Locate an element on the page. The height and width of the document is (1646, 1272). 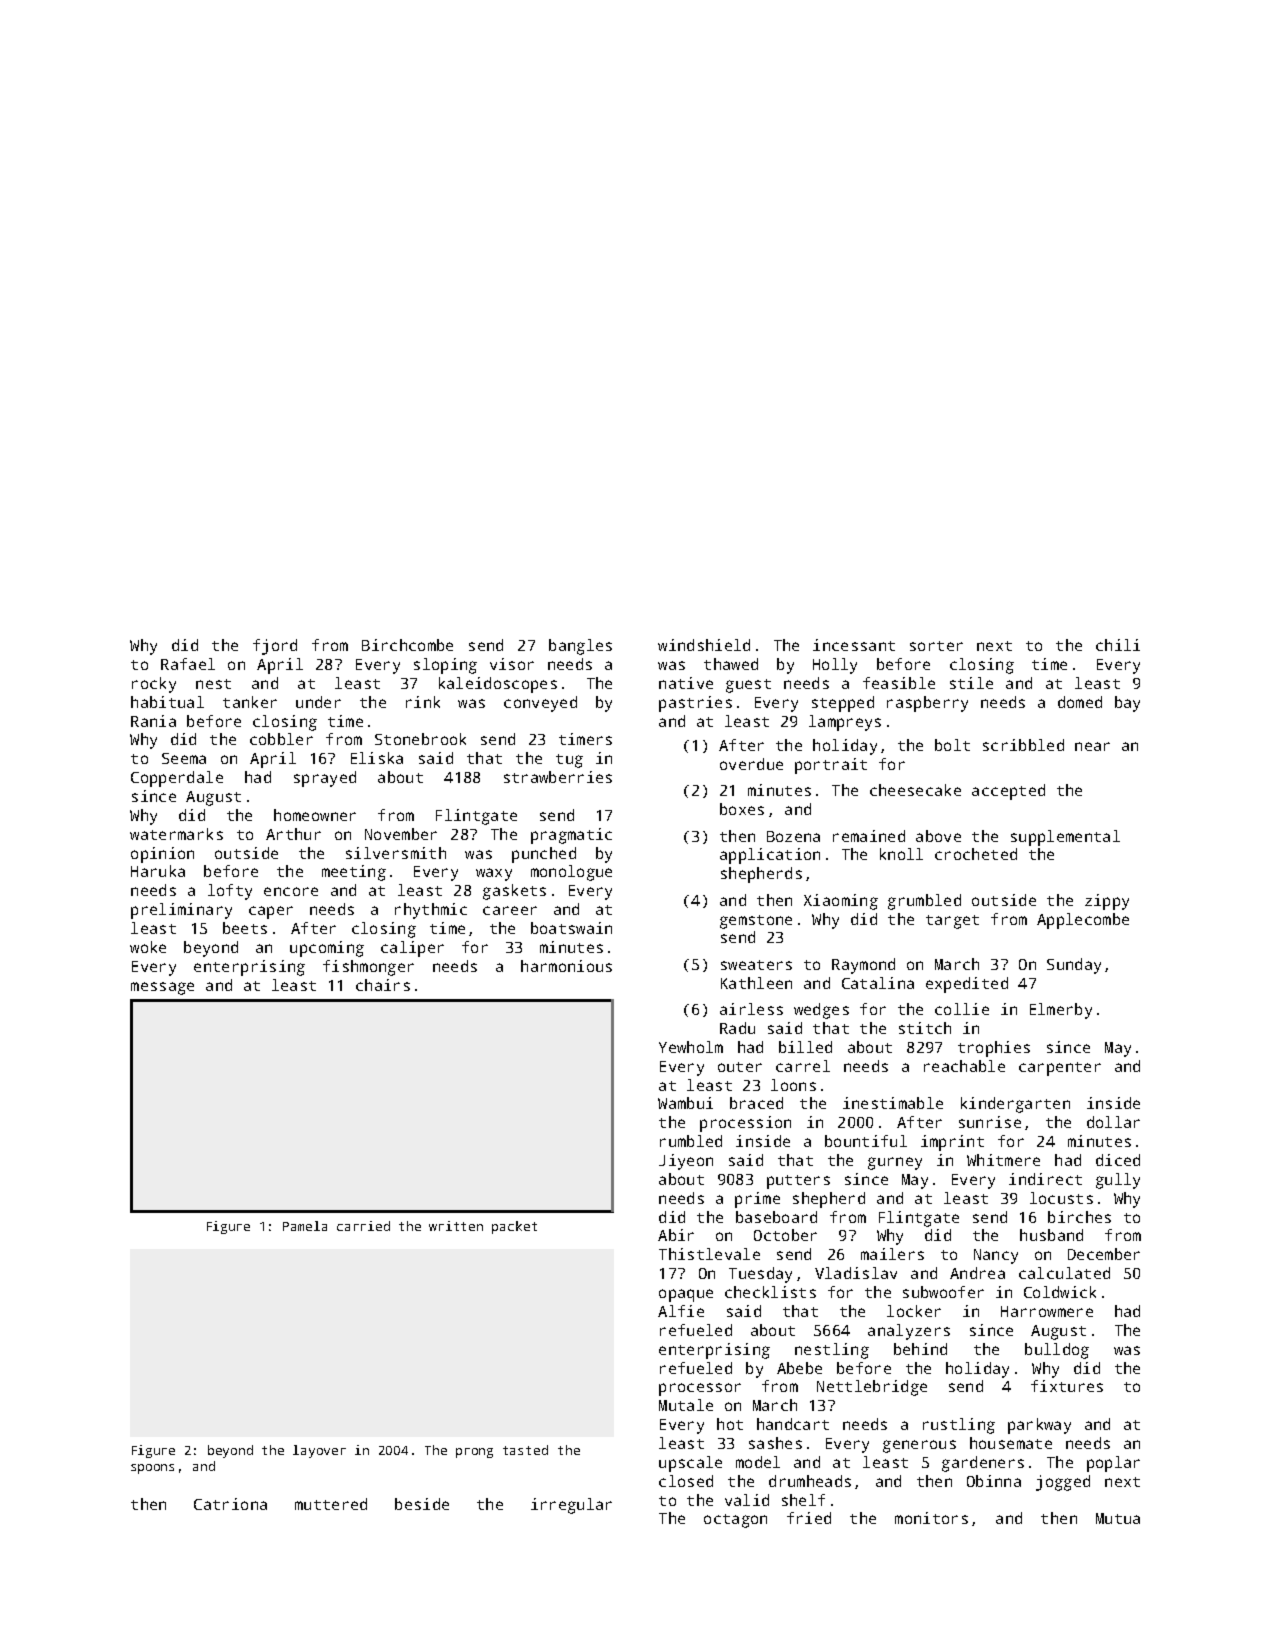
encore is located at coordinates (291, 891).
